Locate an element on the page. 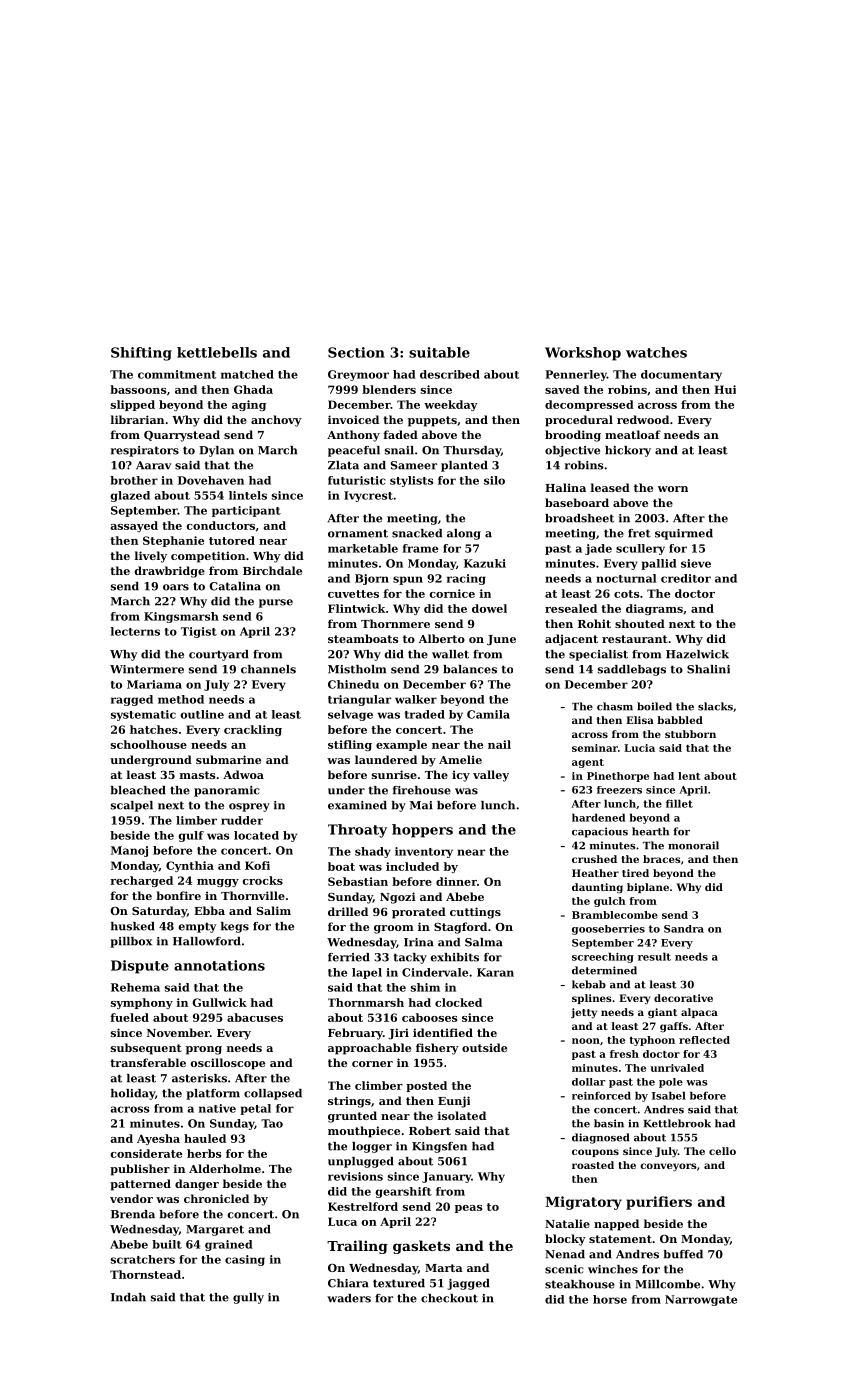 The width and height of the document is (849, 1400). gully is located at coordinates (248, 1298).
